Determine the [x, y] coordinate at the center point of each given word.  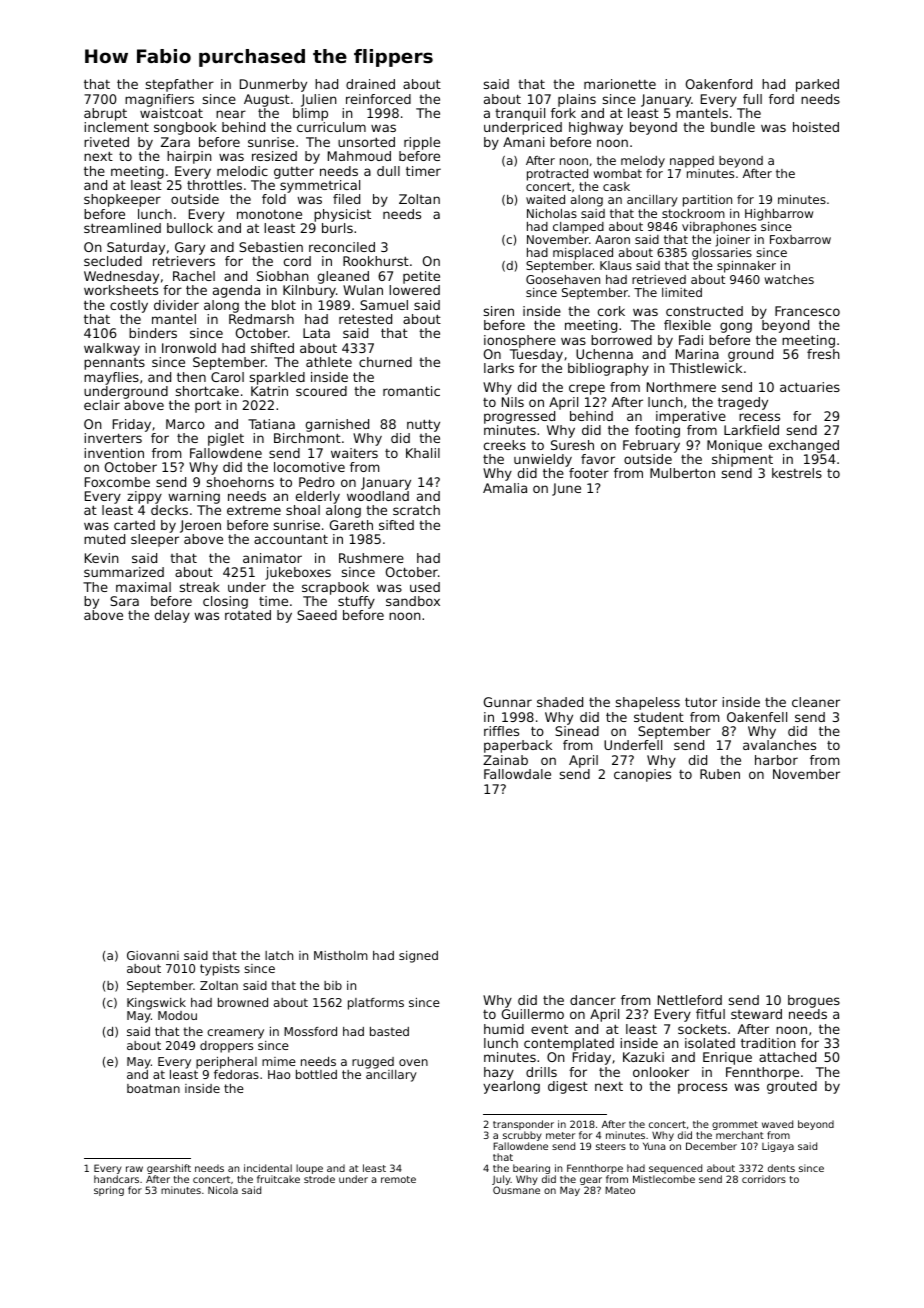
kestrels [797, 473]
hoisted [816, 127]
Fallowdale [517, 774]
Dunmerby [273, 85]
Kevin [102, 558]
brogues [814, 1001]
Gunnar [508, 702]
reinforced [378, 99]
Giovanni [153, 955]
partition [707, 201]
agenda [236, 291]
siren [499, 311]
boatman [153, 1088]
